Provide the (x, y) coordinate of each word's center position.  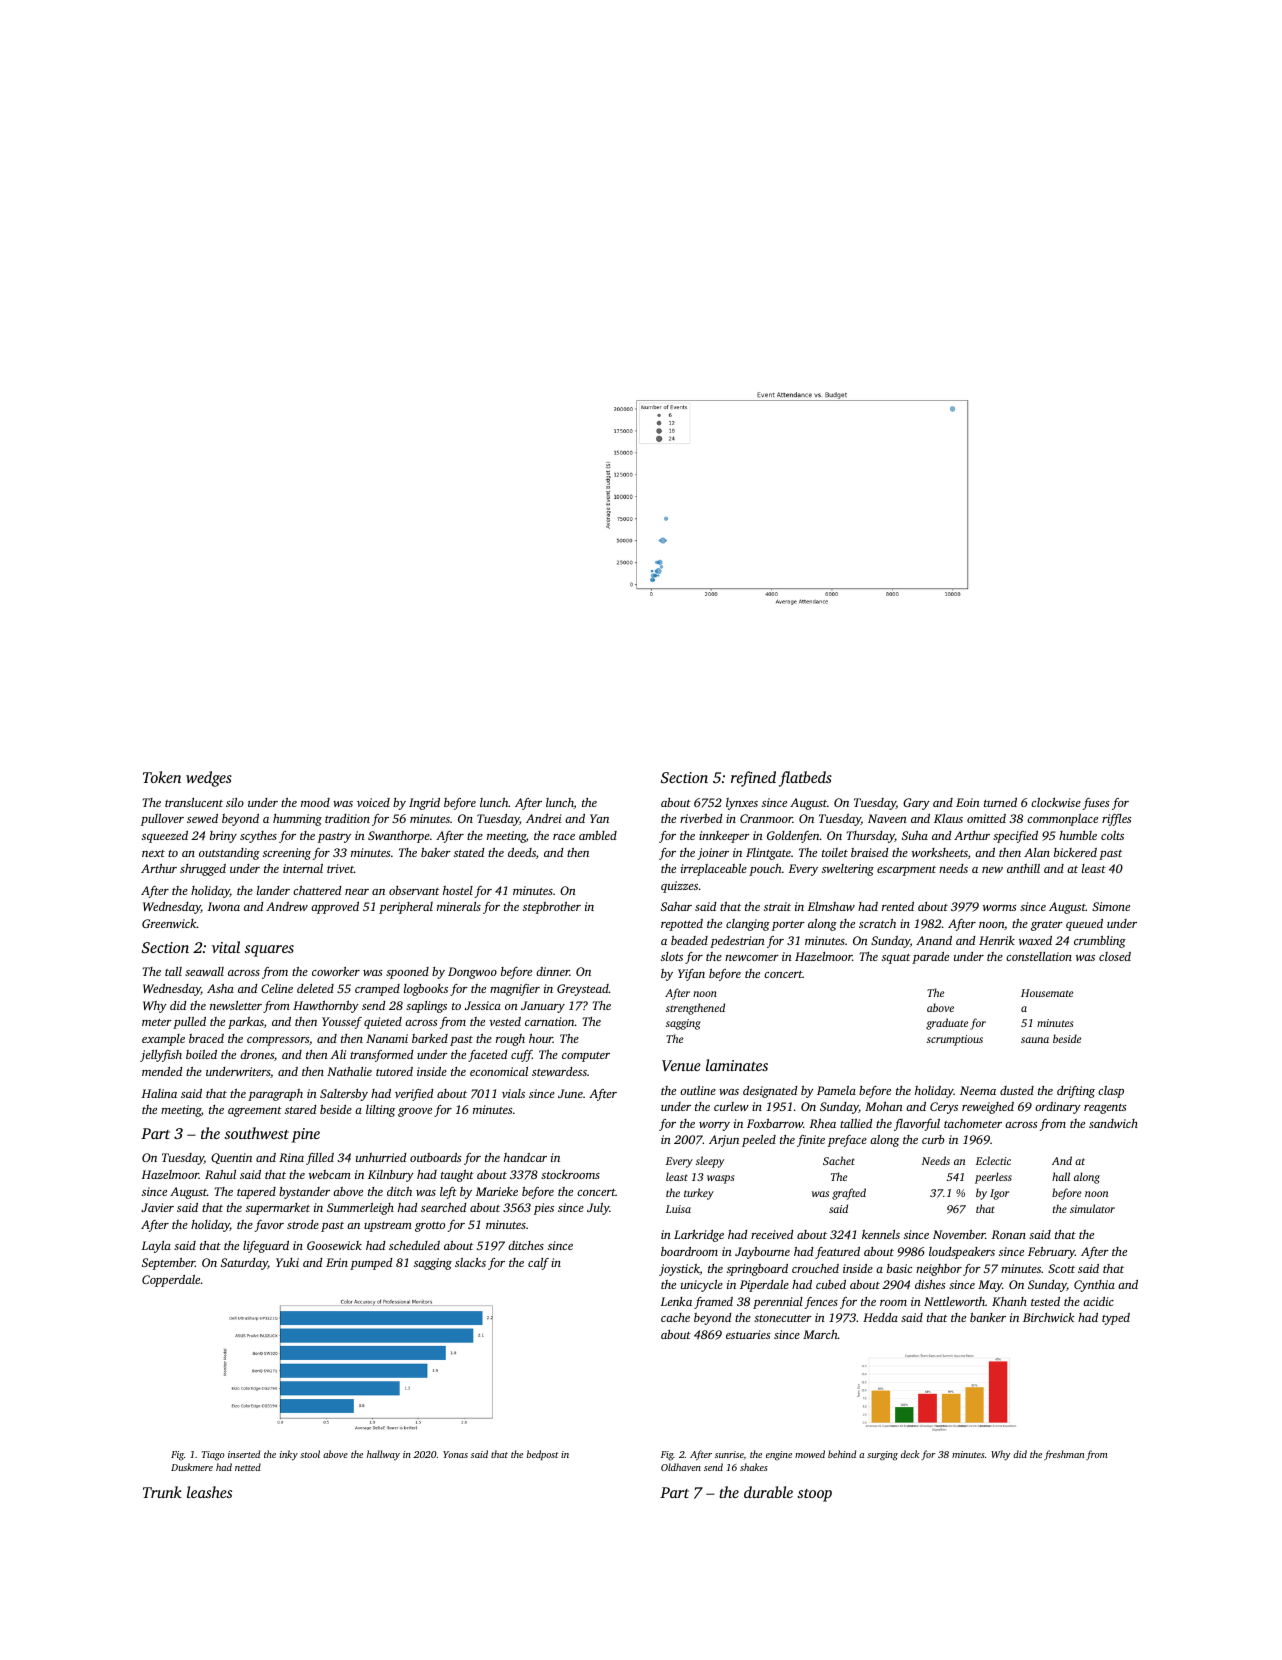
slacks (470, 1262)
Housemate (1047, 993)
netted (248, 1467)
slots (672, 956)
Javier (157, 1207)
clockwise (1056, 802)
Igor (999, 1194)
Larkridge (699, 1236)
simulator (1092, 1208)
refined (753, 779)
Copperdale (171, 1281)
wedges (209, 779)
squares (269, 951)
